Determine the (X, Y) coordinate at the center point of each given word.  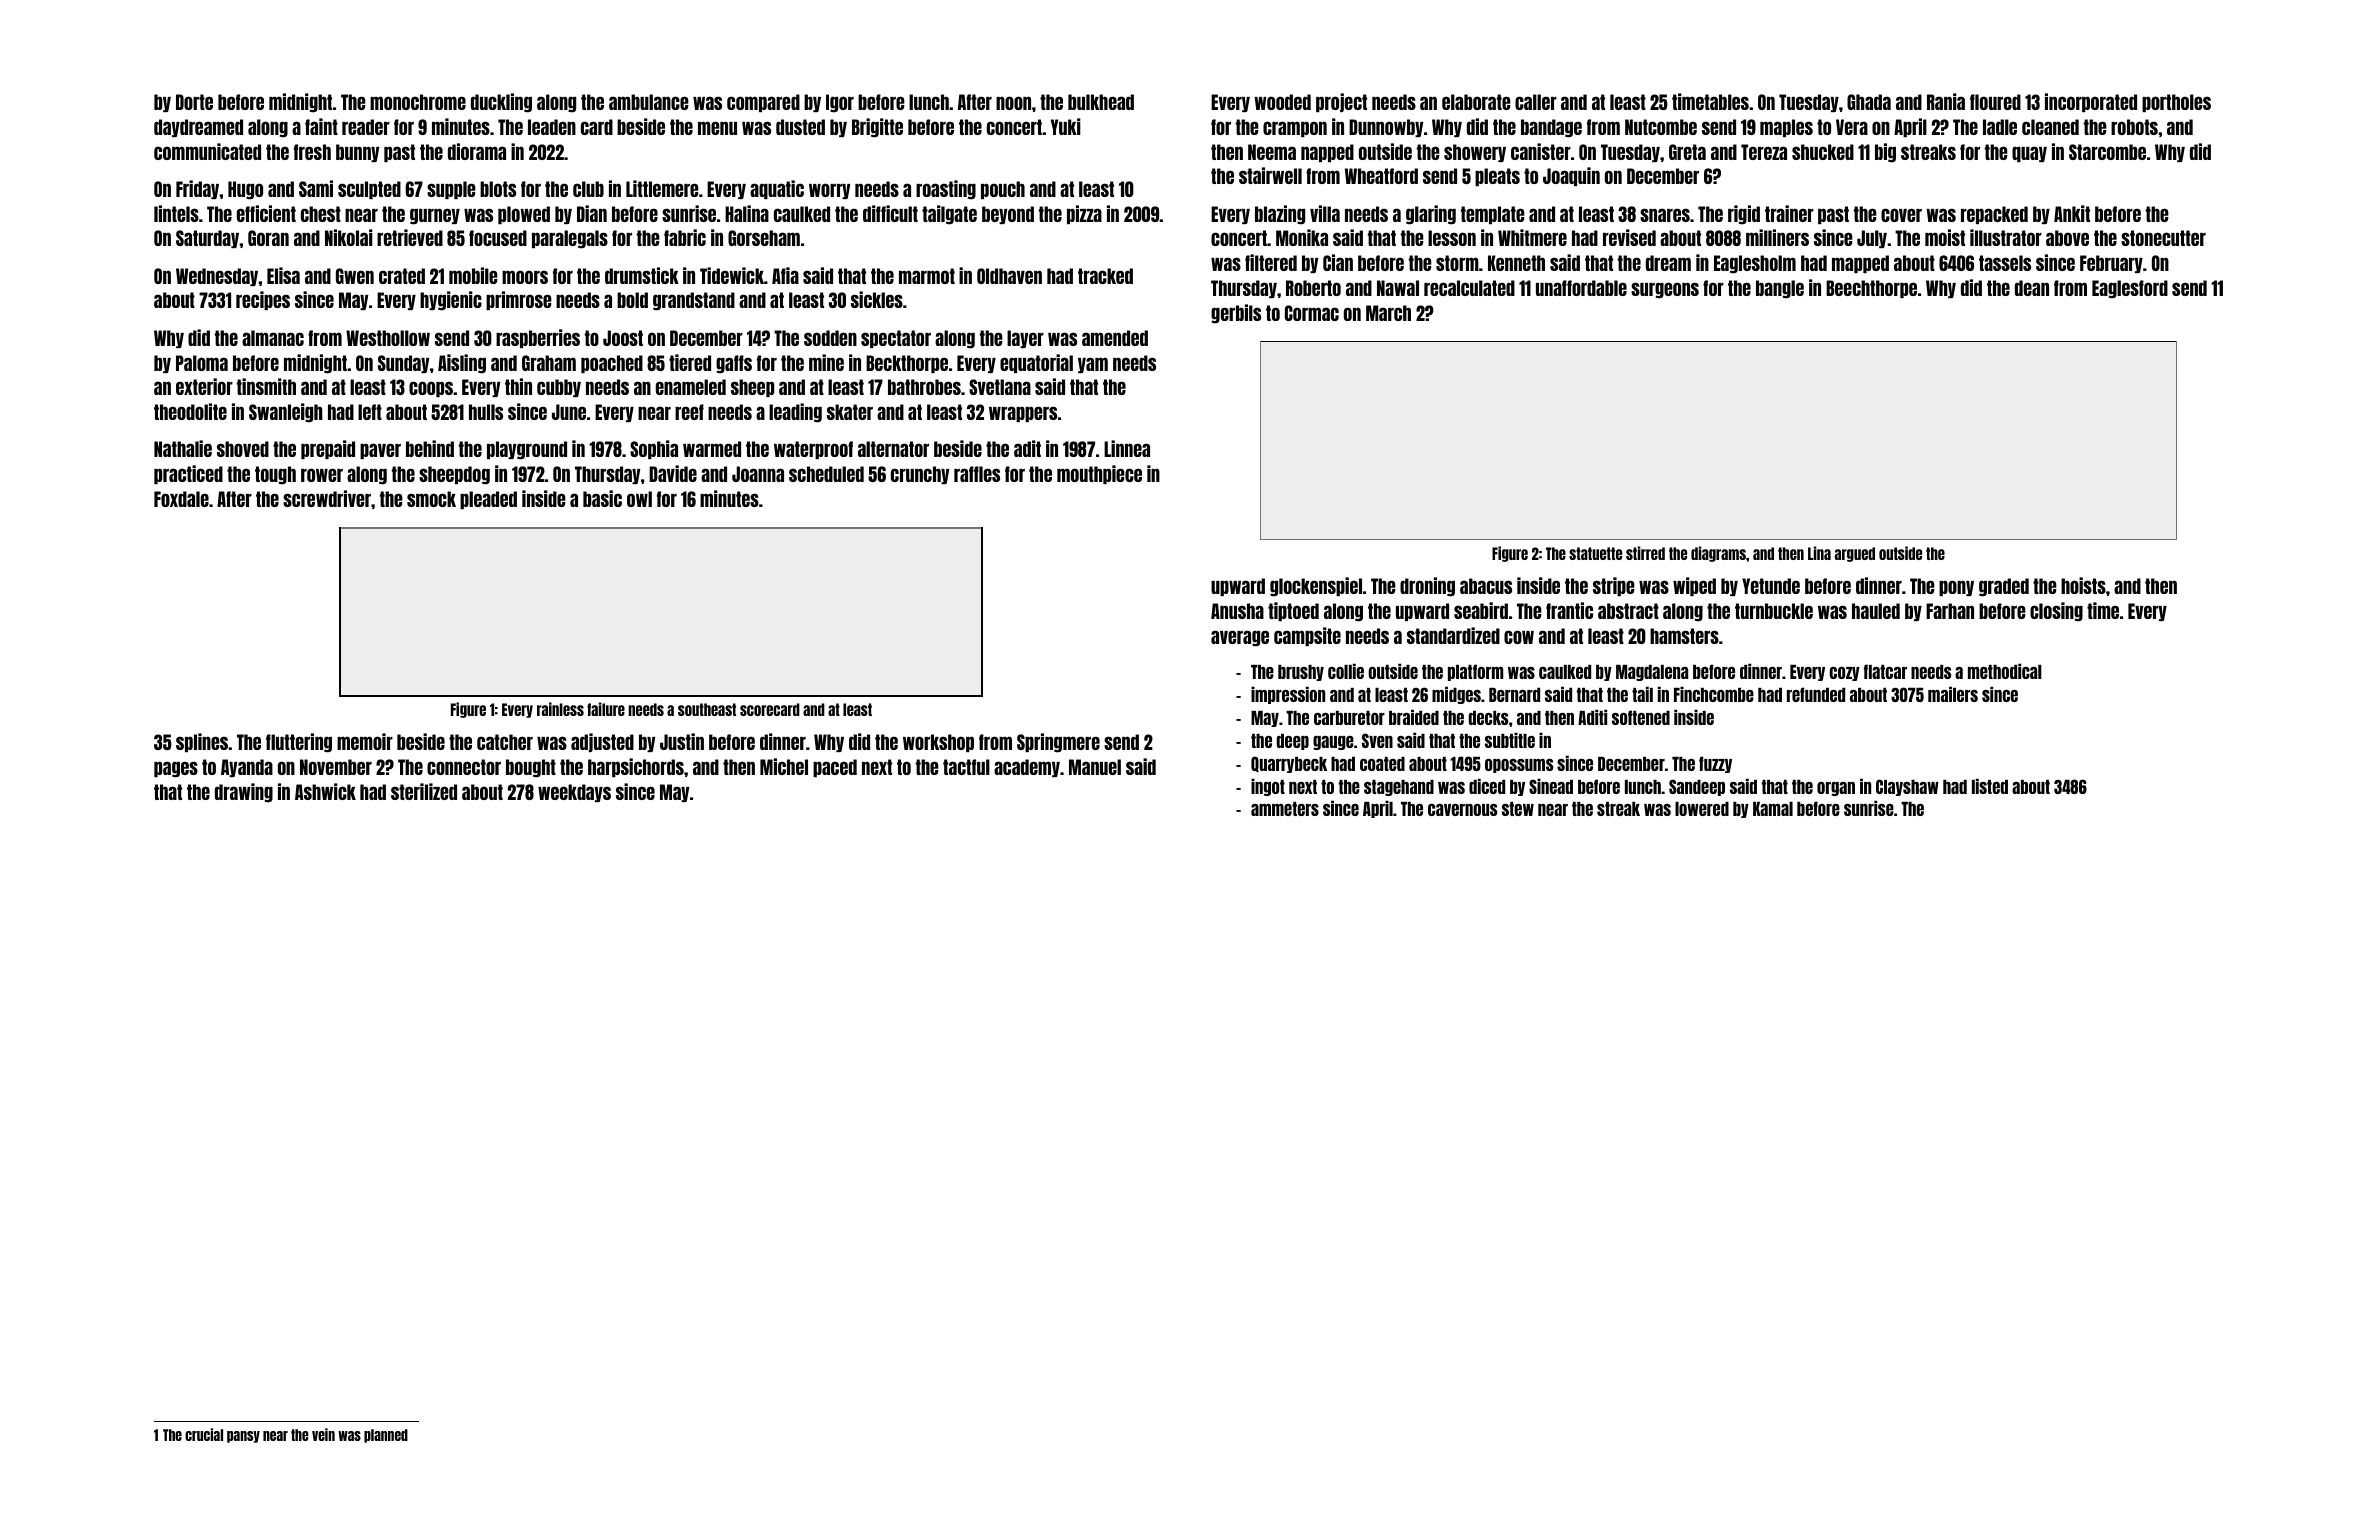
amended (1115, 338)
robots (2134, 127)
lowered (1702, 809)
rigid (1744, 215)
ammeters (1285, 809)
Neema (1272, 152)
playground (527, 450)
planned (386, 1436)
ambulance (649, 102)
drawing (244, 793)
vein (323, 1434)
